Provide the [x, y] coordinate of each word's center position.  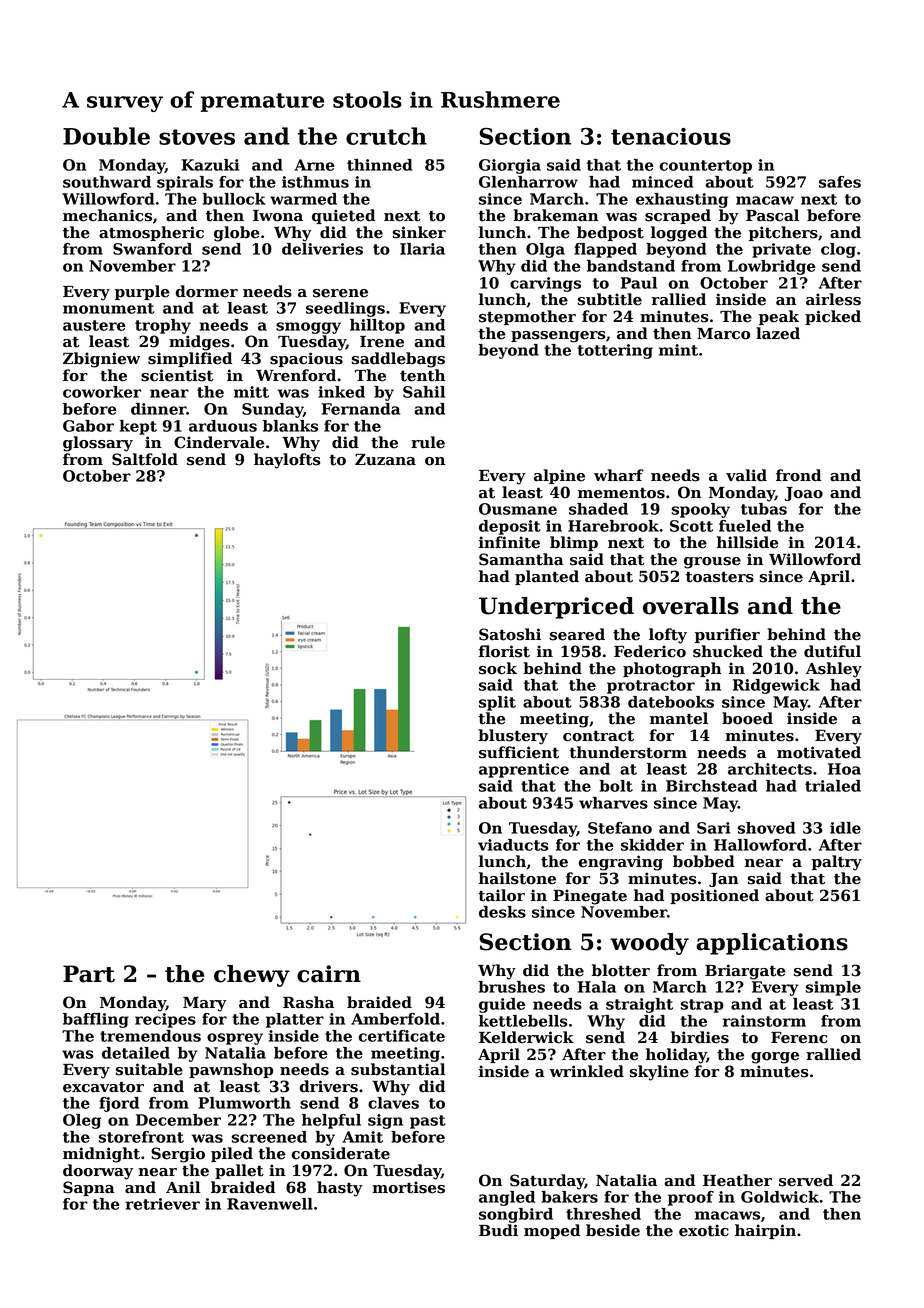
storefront [141, 1137]
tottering [615, 351]
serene [340, 293]
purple [142, 292]
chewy [252, 976]
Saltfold [145, 459]
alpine [559, 476]
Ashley [834, 670]
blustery [513, 737]
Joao [804, 494]
